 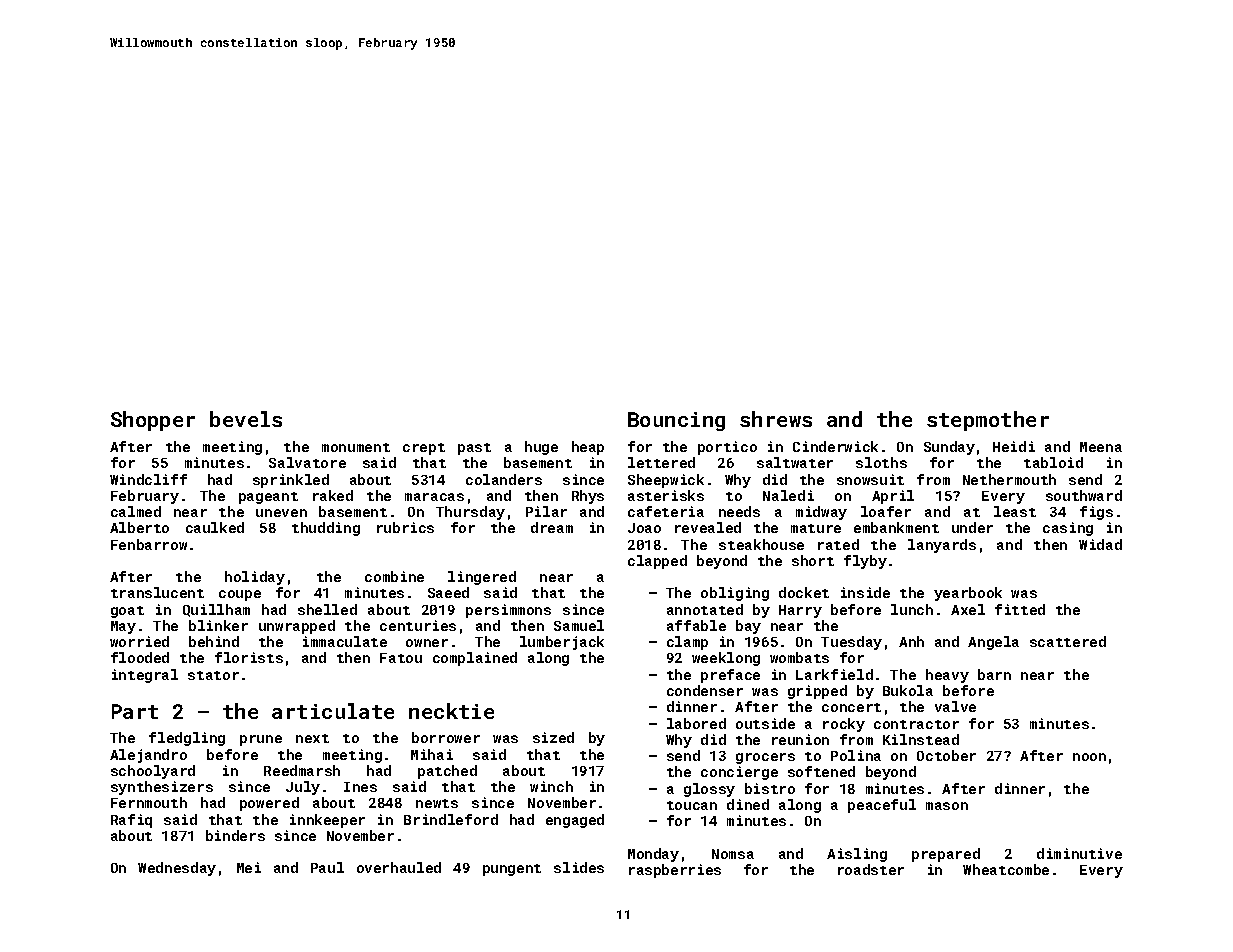 I want to click on overhauled, so click(x=399, y=867).
